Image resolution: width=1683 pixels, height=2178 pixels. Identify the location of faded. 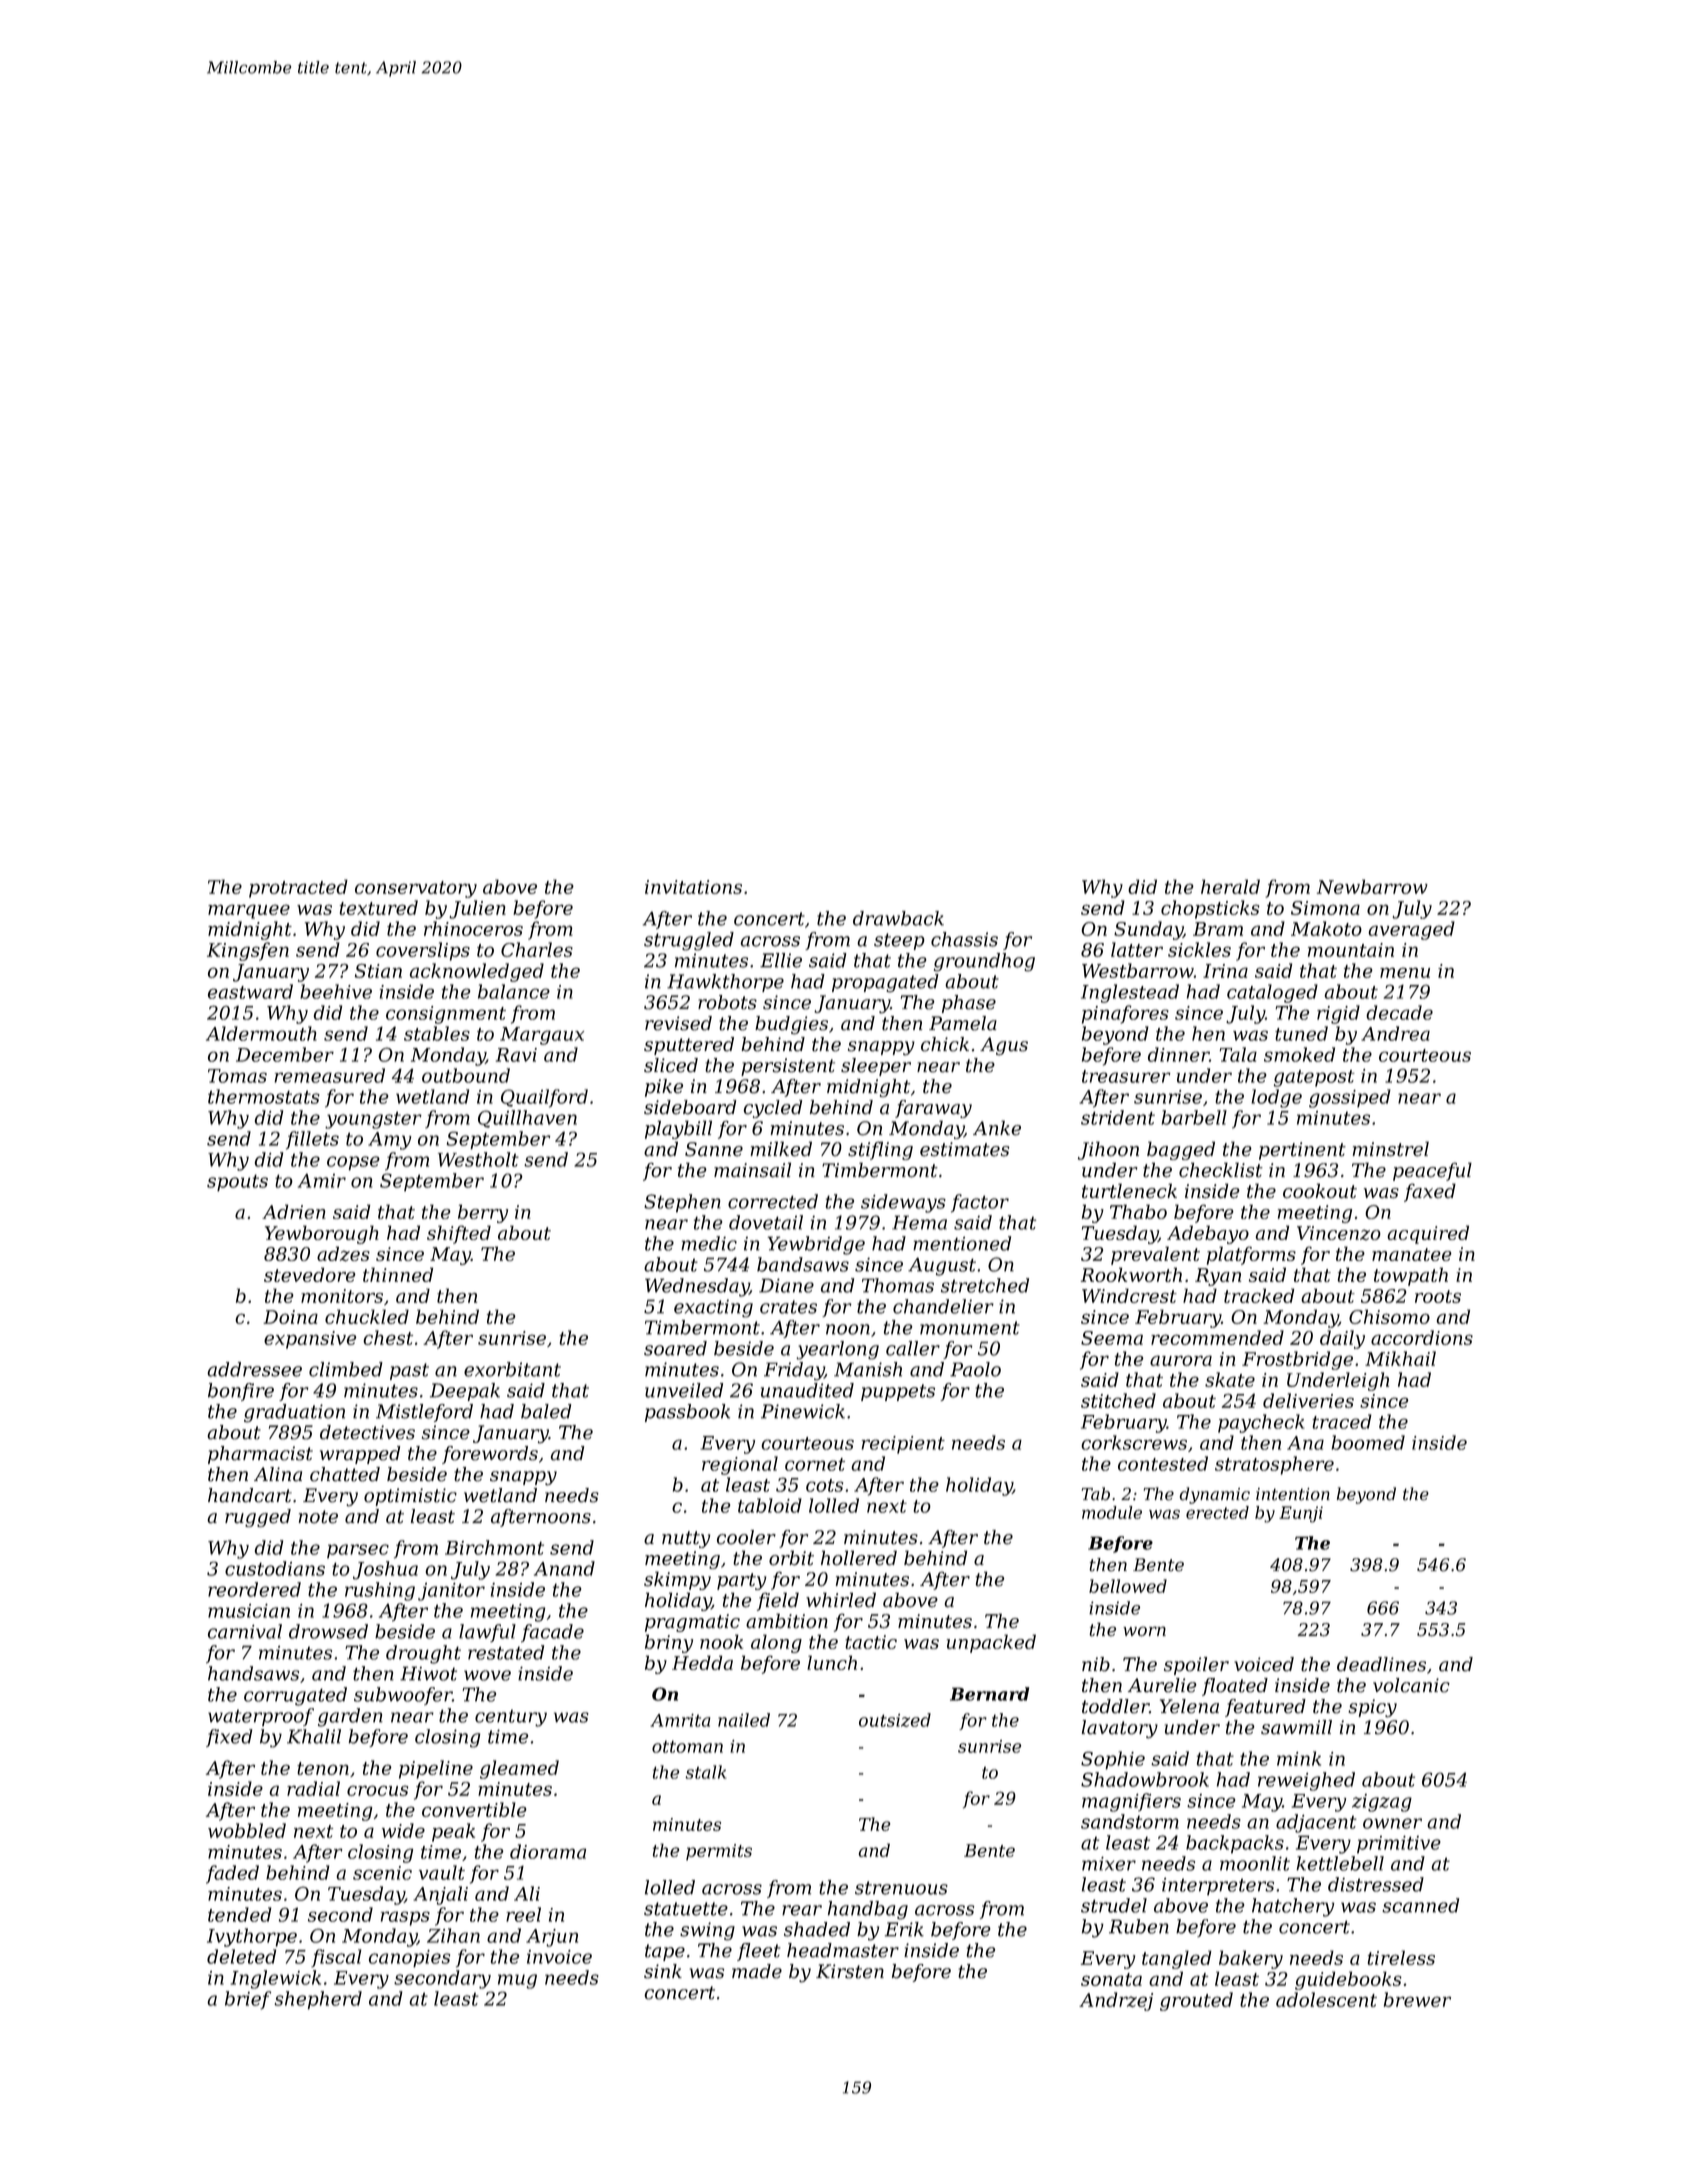
(232, 1874).
